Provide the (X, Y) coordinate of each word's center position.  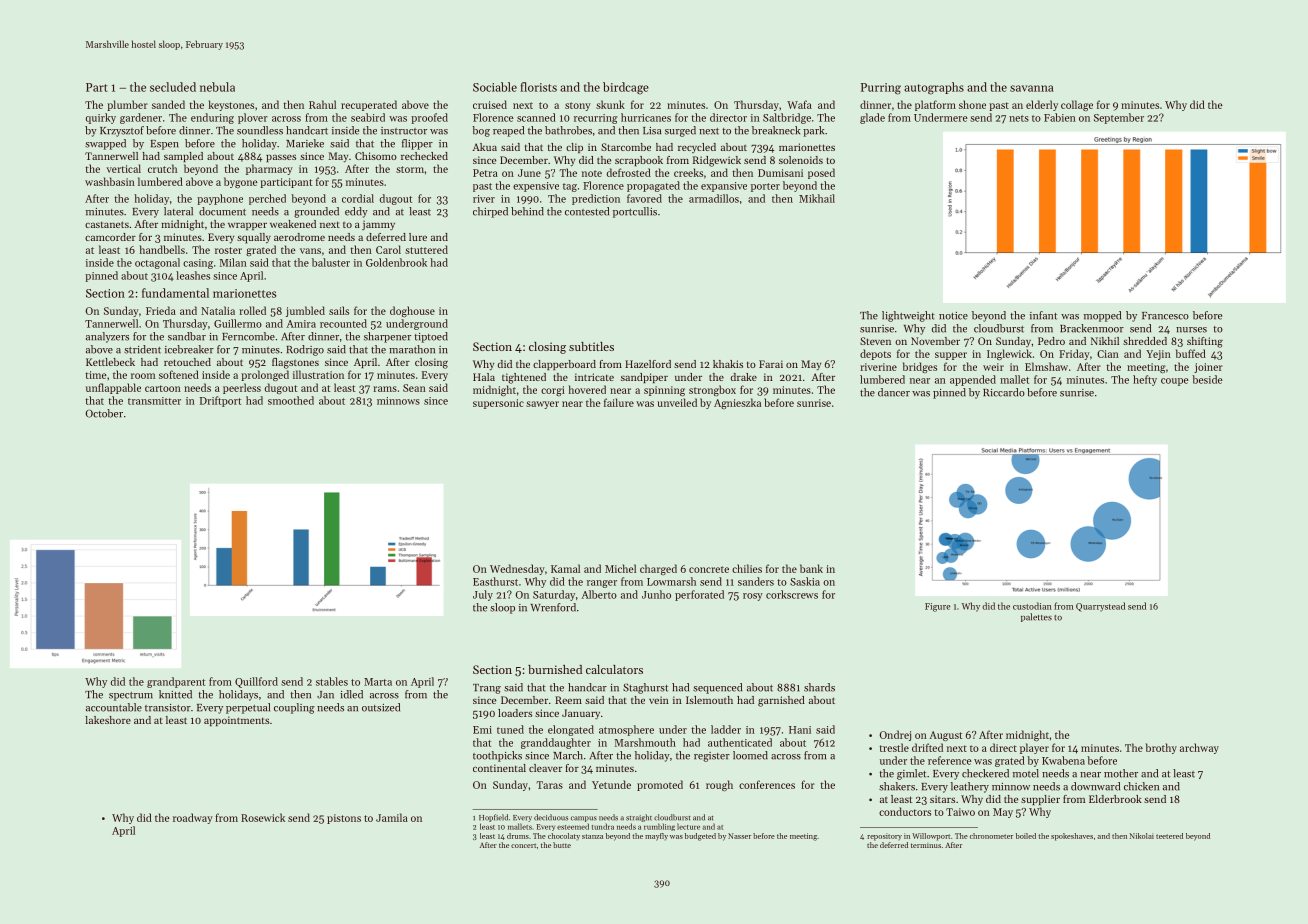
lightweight (908, 316)
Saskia (805, 581)
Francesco (1165, 316)
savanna (1032, 88)
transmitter (154, 401)
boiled (1026, 836)
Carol (388, 249)
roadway (193, 818)
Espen (165, 145)
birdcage (626, 88)
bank (811, 568)
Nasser (739, 836)
